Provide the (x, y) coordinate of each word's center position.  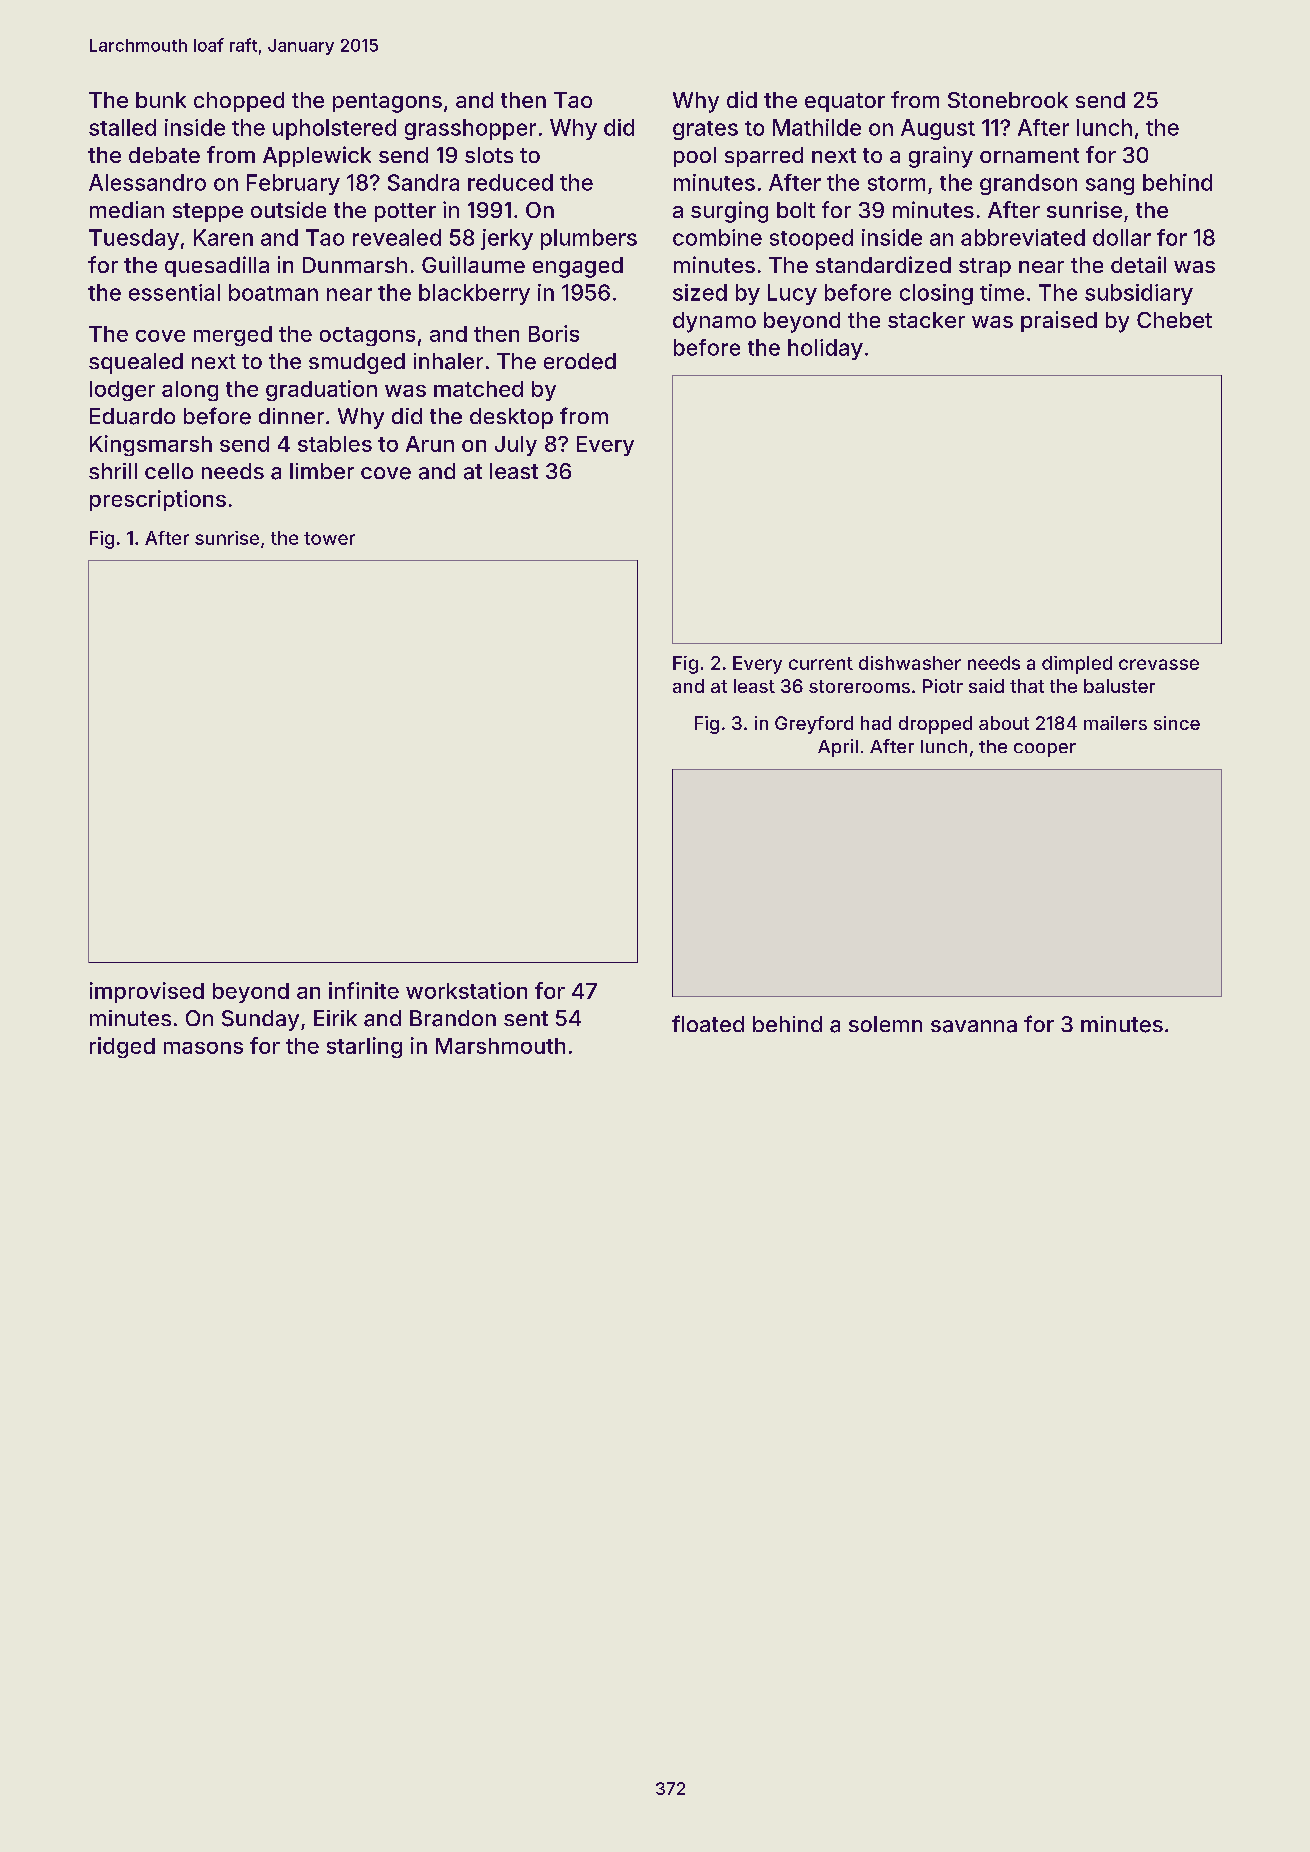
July (516, 446)
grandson (1028, 184)
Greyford (814, 725)
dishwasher (910, 663)
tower (329, 538)
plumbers (589, 239)
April (838, 748)
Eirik (335, 1018)
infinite (364, 990)
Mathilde (817, 127)
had (876, 723)
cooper (1045, 750)
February (293, 184)
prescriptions (158, 500)
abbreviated (1023, 237)
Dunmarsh (355, 265)
